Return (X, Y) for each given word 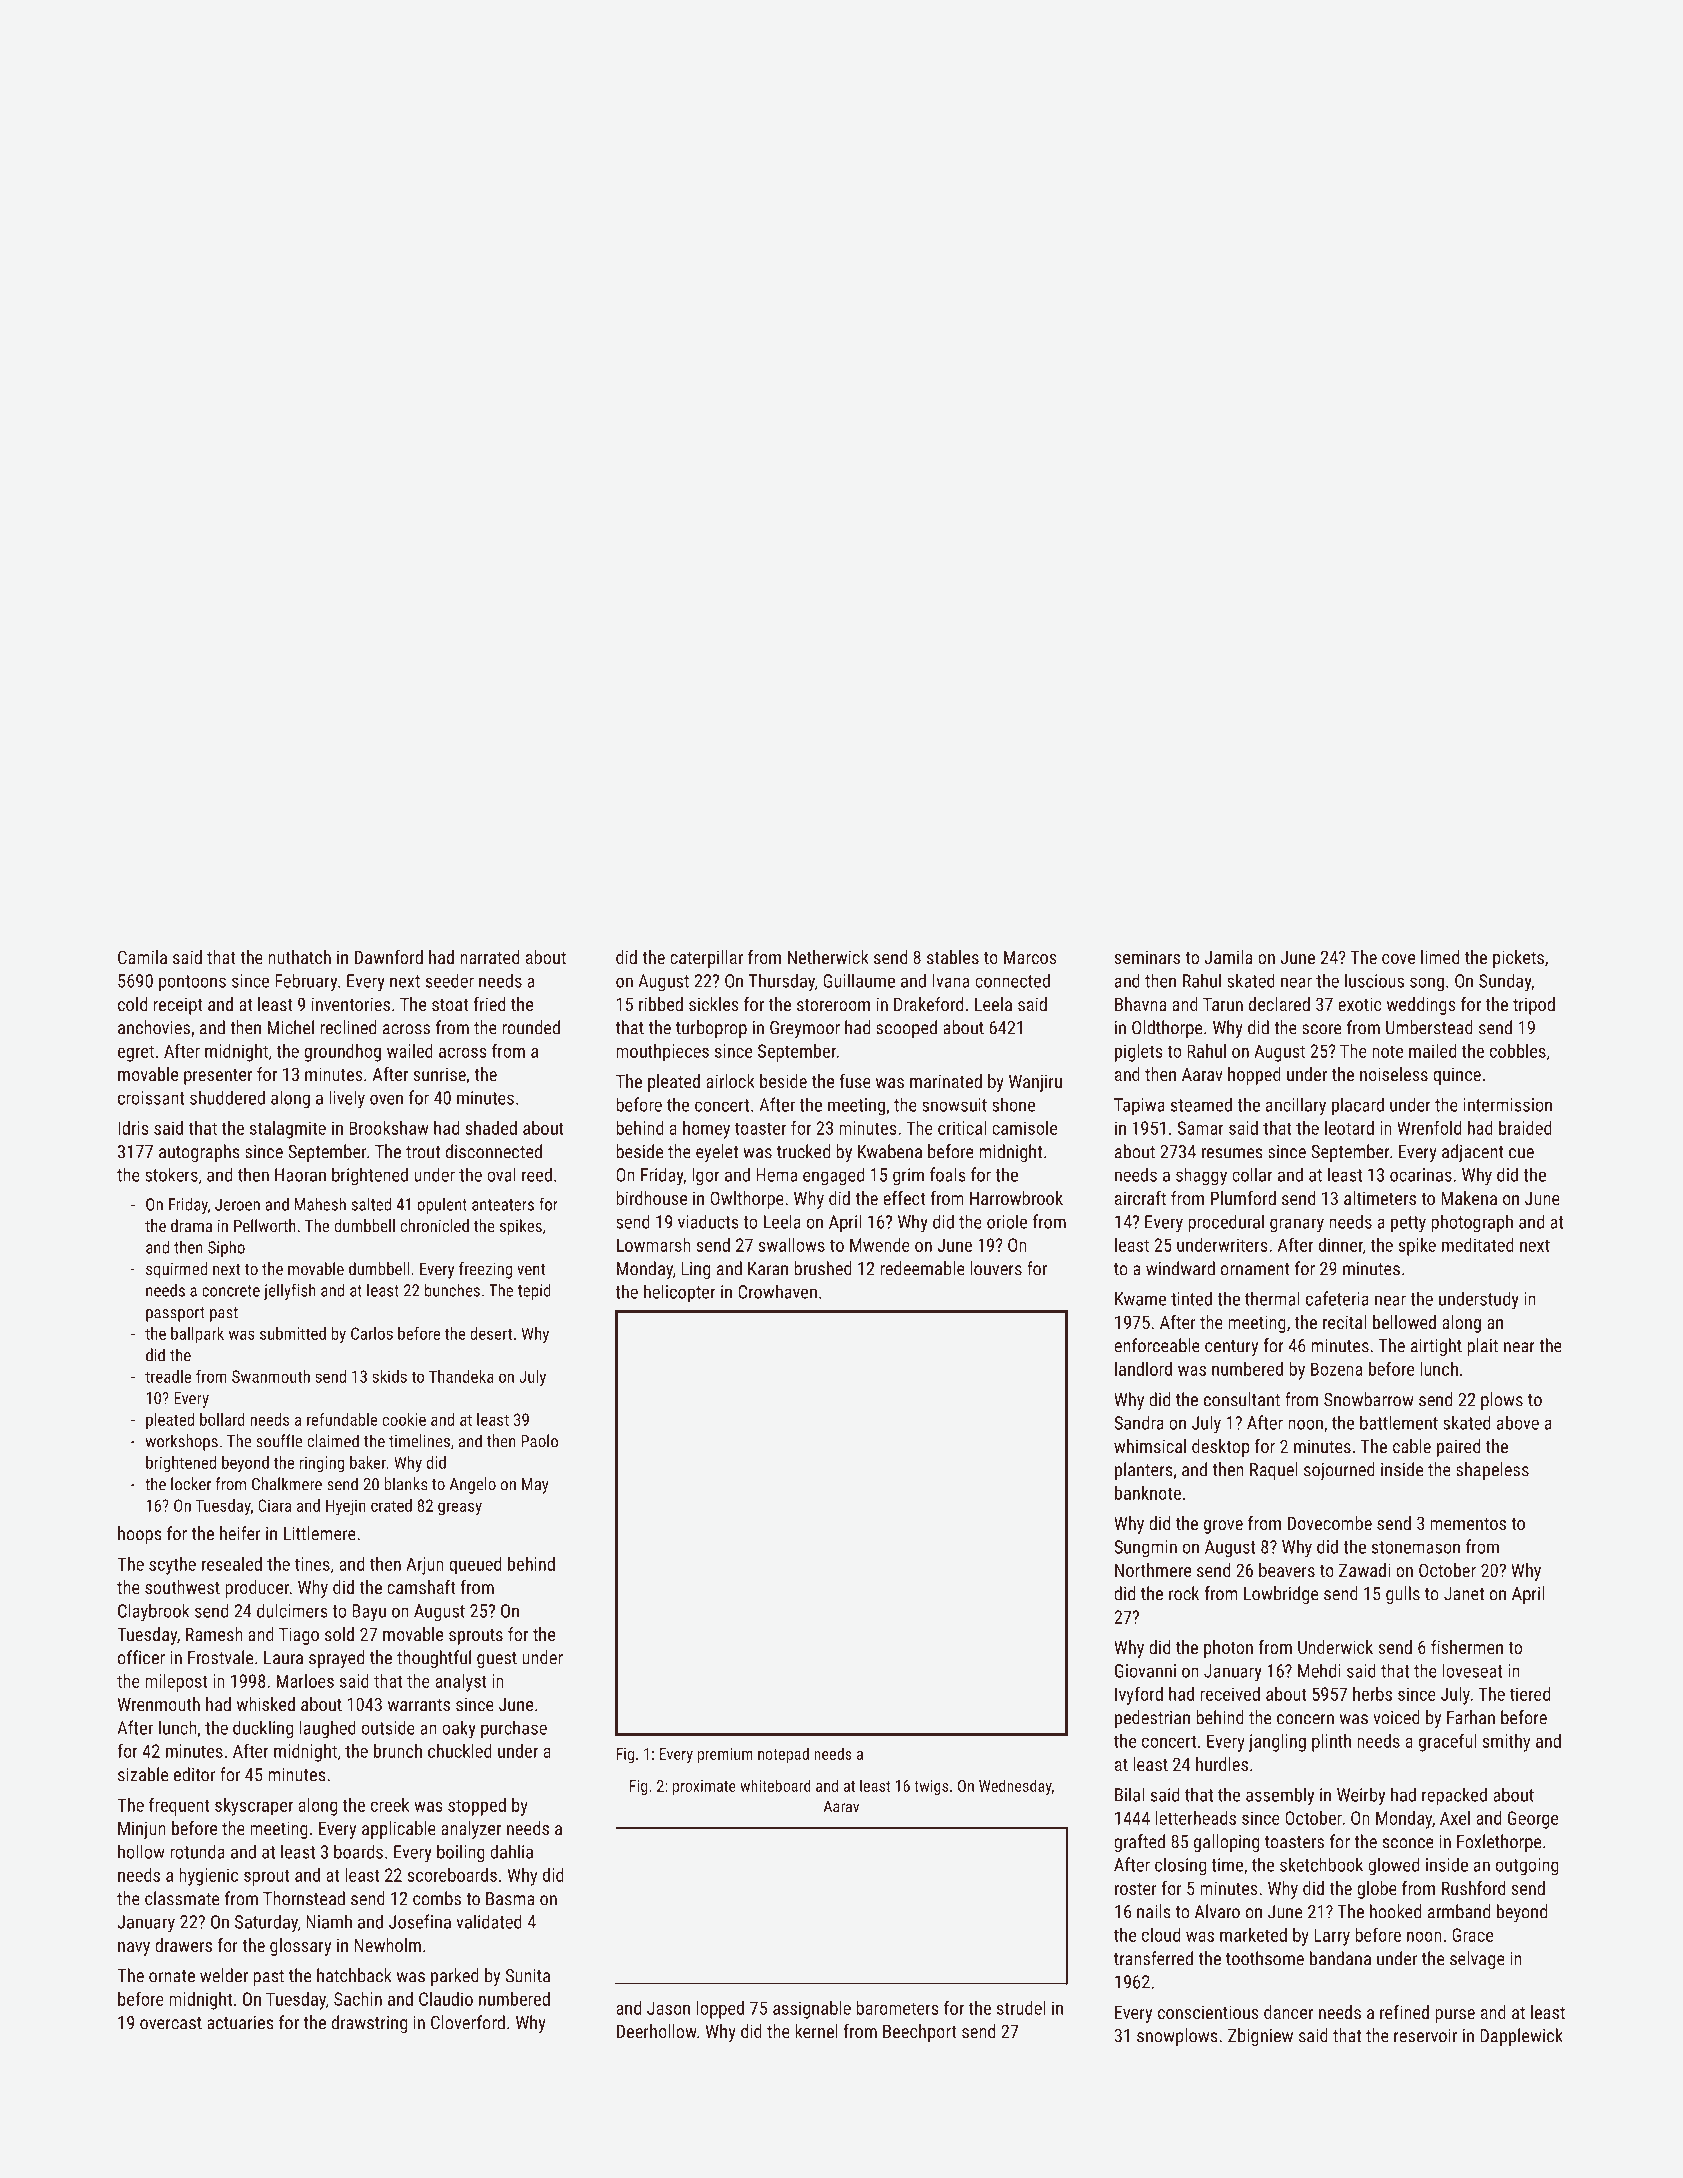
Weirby (1361, 1796)
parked (455, 1977)
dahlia (511, 1851)
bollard (222, 1419)
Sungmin (1145, 1549)
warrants (419, 1705)
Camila (142, 957)
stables (953, 957)
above (1518, 1422)
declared (1279, 1004)
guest (497, 1660)
